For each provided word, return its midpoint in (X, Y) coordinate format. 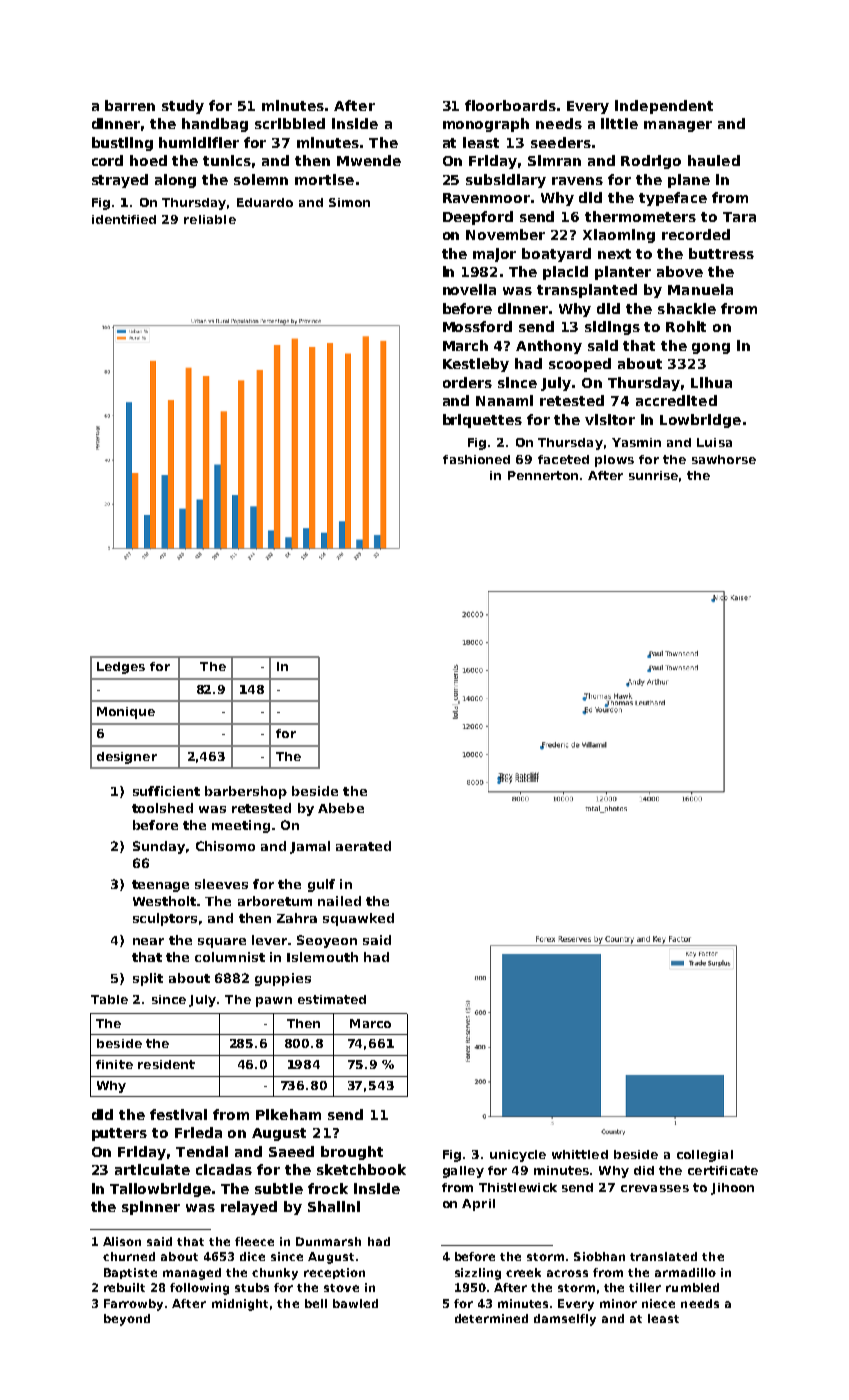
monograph (486, 125)
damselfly (565, 1320)
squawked (358, 919)
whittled (580, 1154)
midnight (240, 1305)
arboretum (275, 901)
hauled (714, 160)
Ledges (121, 668)
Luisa (714, 442)
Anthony (549, 347)
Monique (126, 713)
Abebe (341, 808)
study (183, 107)
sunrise (653, 475)
